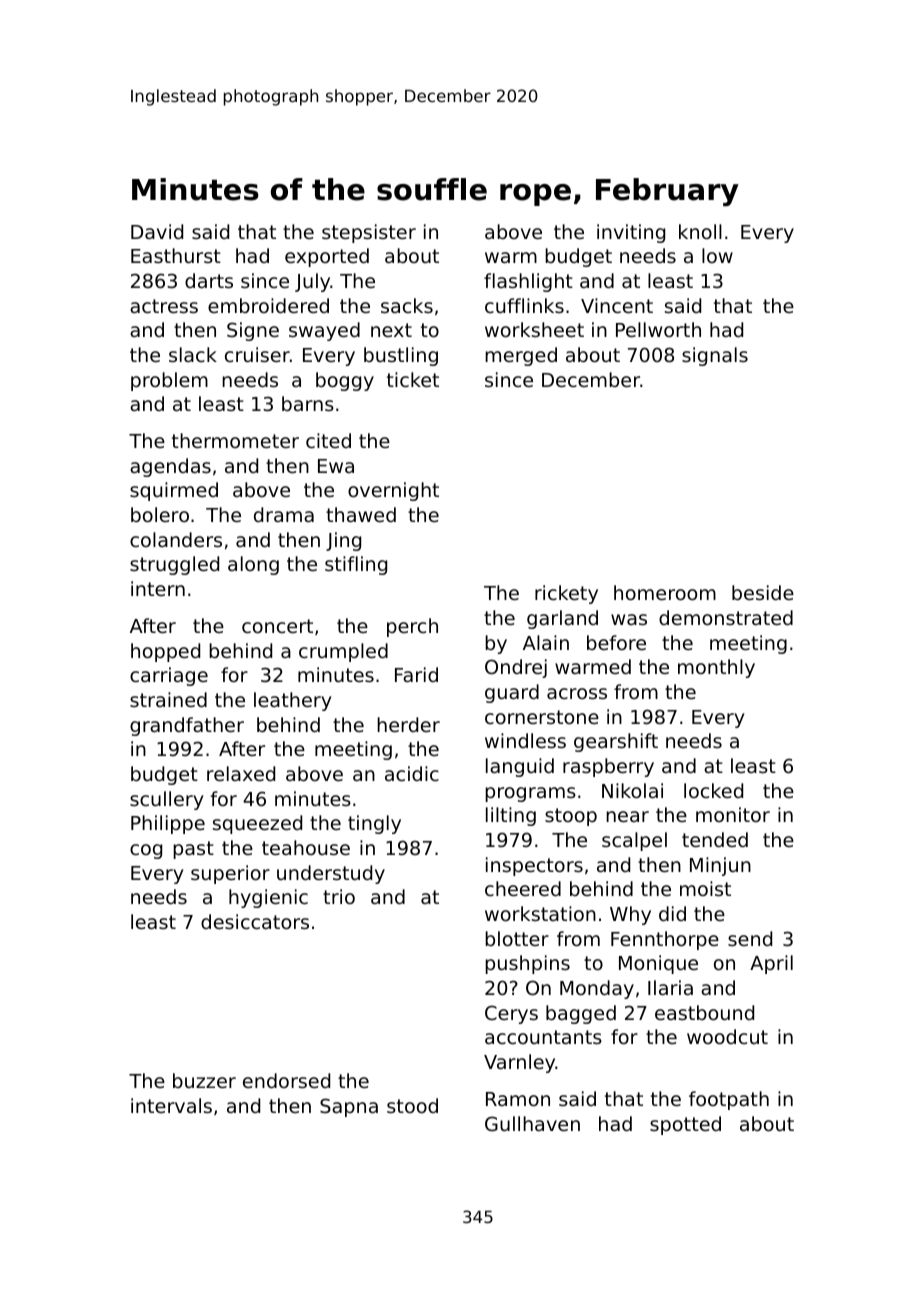 Image resolution: width=924 pixels, height=1311 pixels. Describe the element at coordinates (715, 356) in the screenshot. I see `signals` at that location.
